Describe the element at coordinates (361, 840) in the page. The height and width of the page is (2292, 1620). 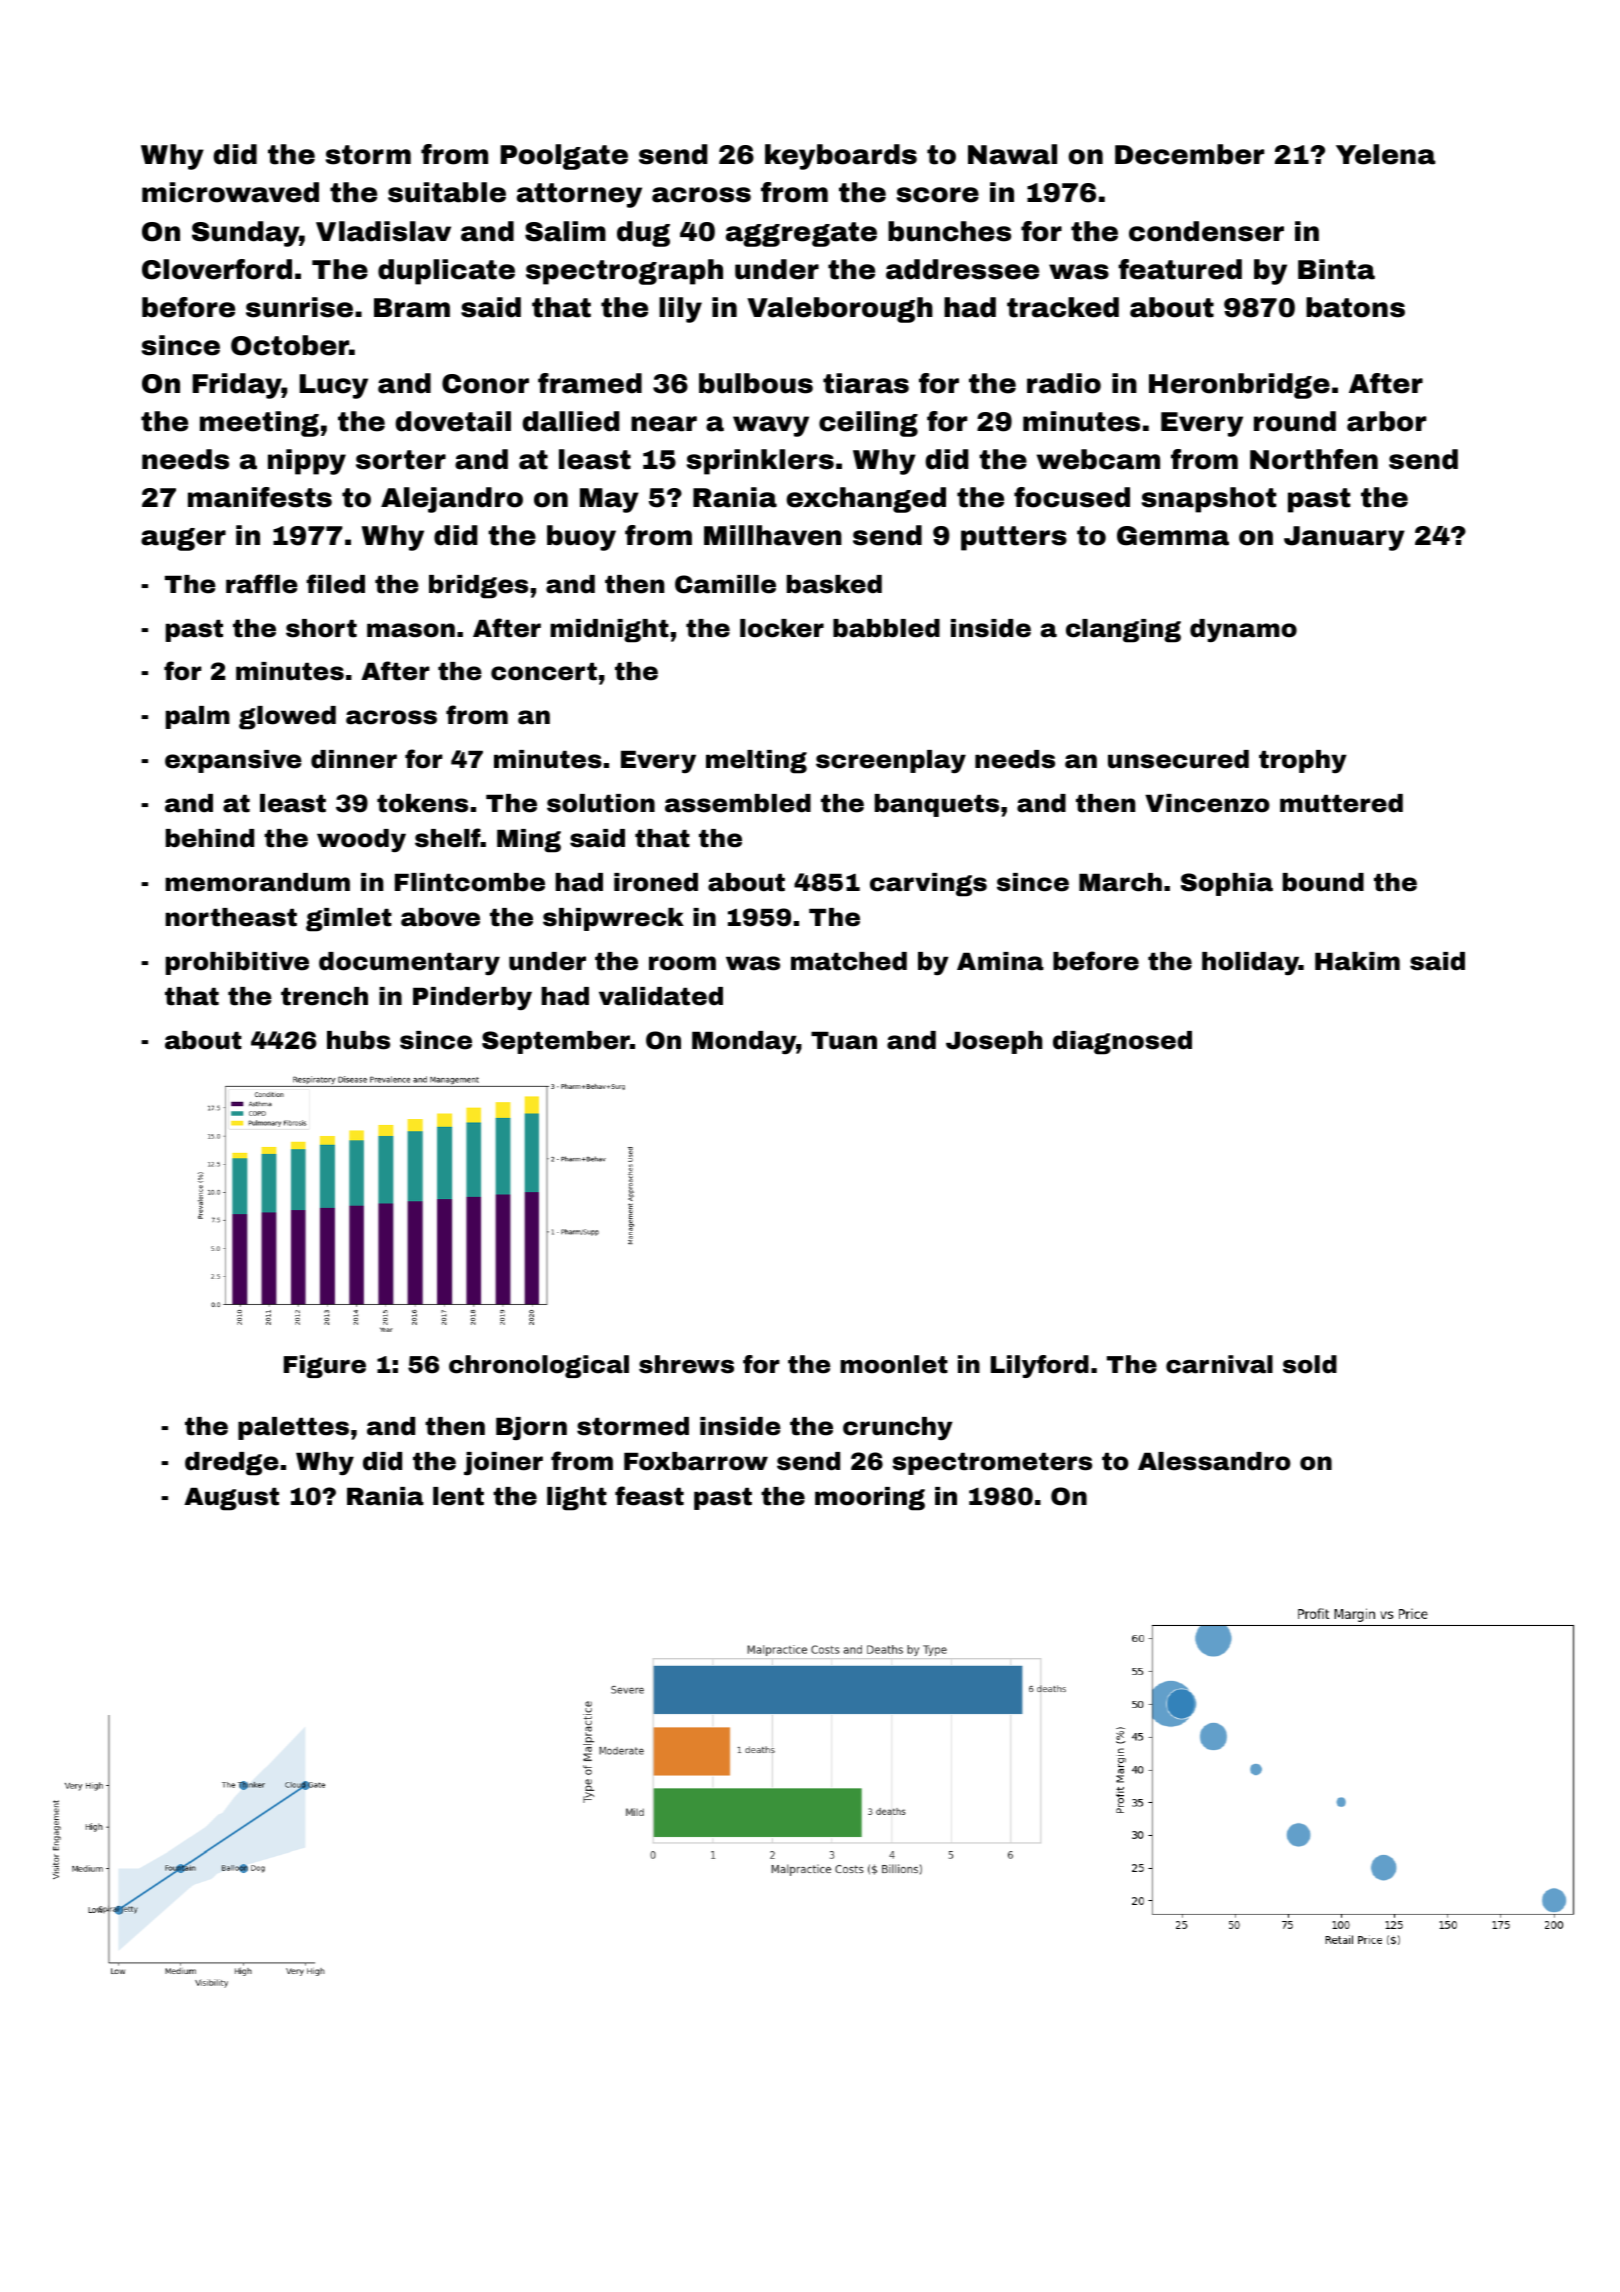
I see `woody` at that location.
